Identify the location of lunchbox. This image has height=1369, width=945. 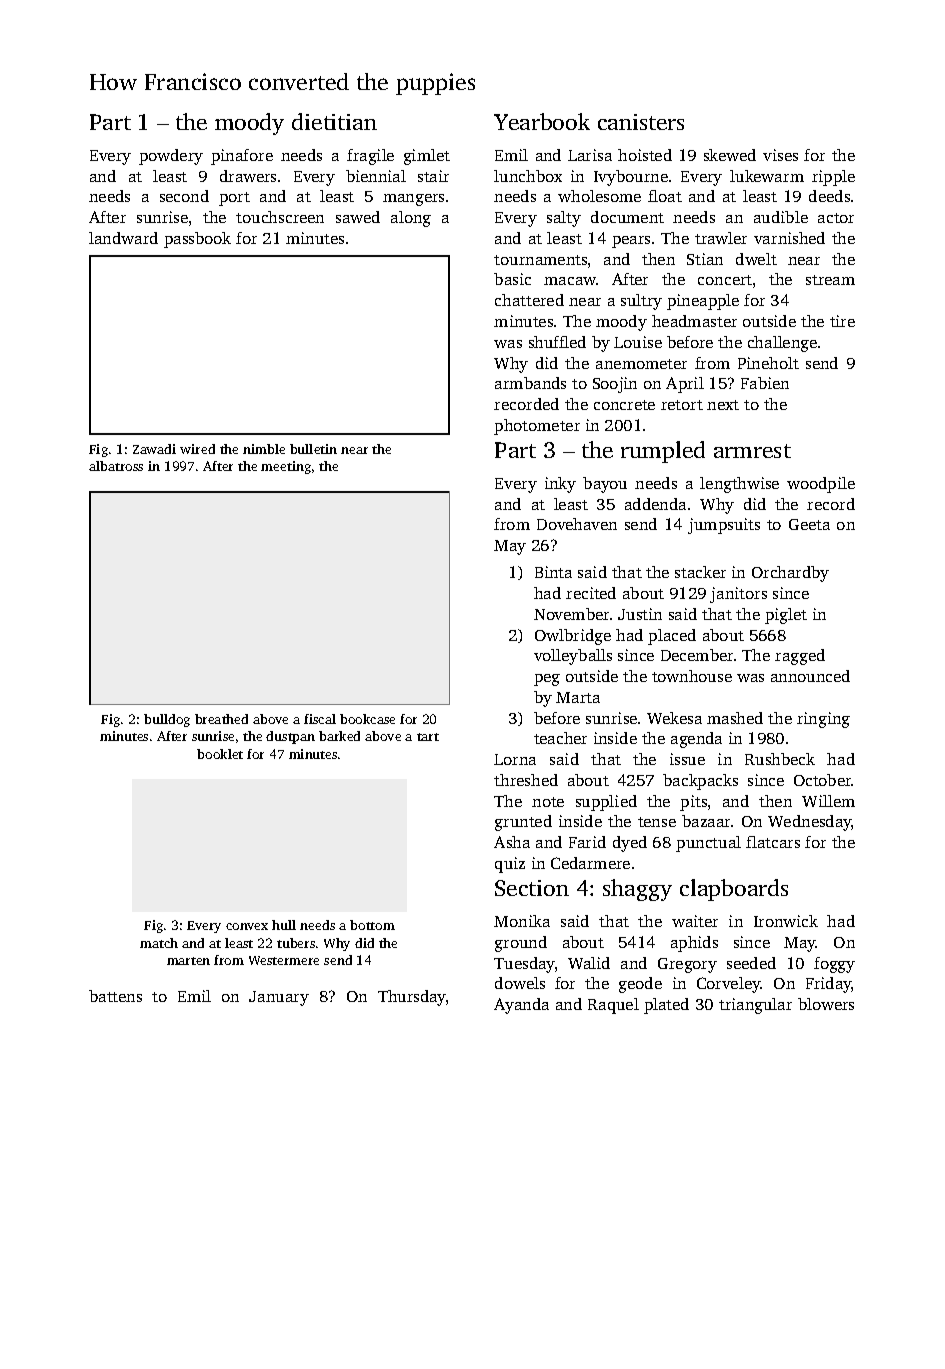
(528, 176).
